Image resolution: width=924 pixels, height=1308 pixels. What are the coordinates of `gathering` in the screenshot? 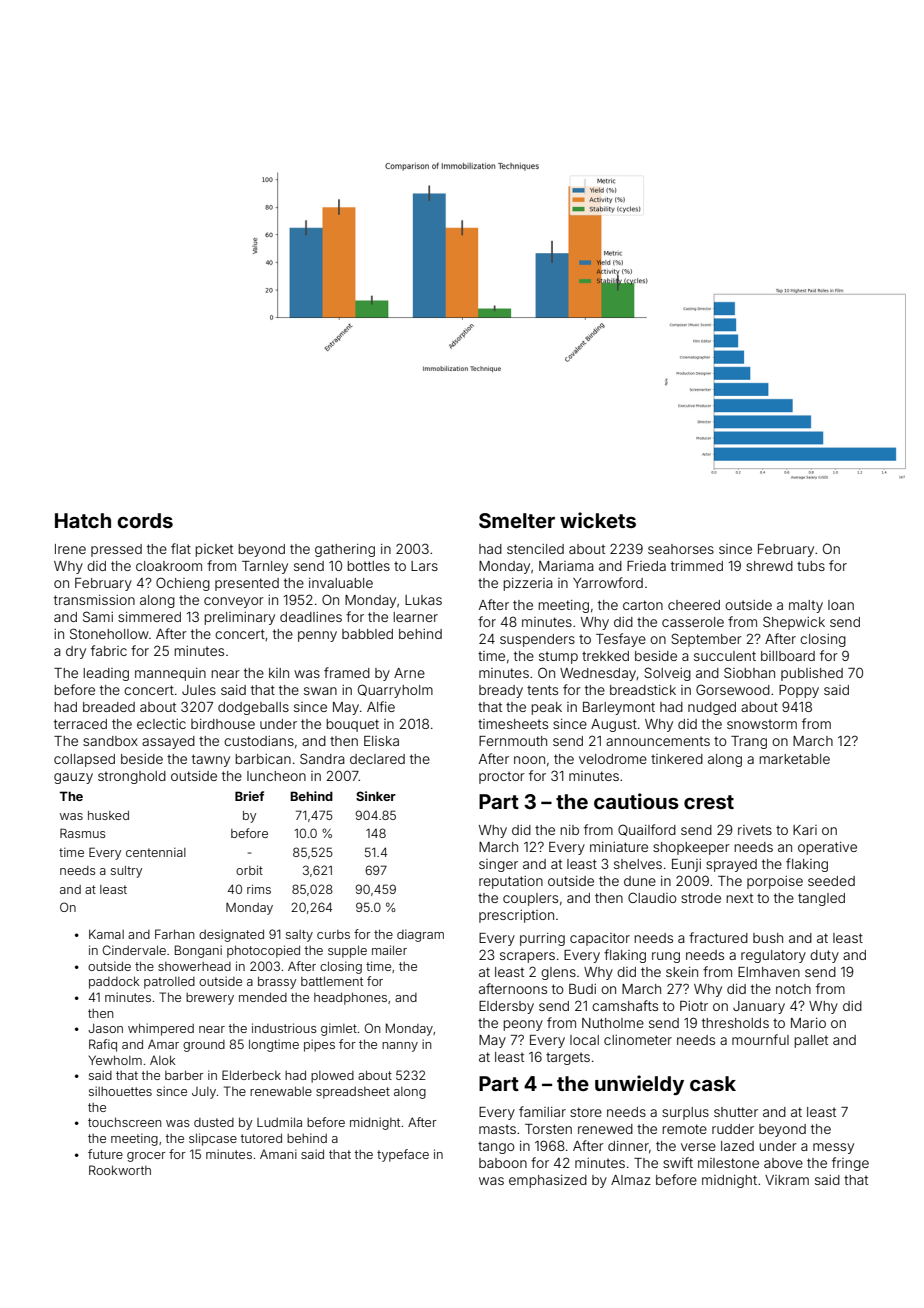 It's located at (345, 550).
